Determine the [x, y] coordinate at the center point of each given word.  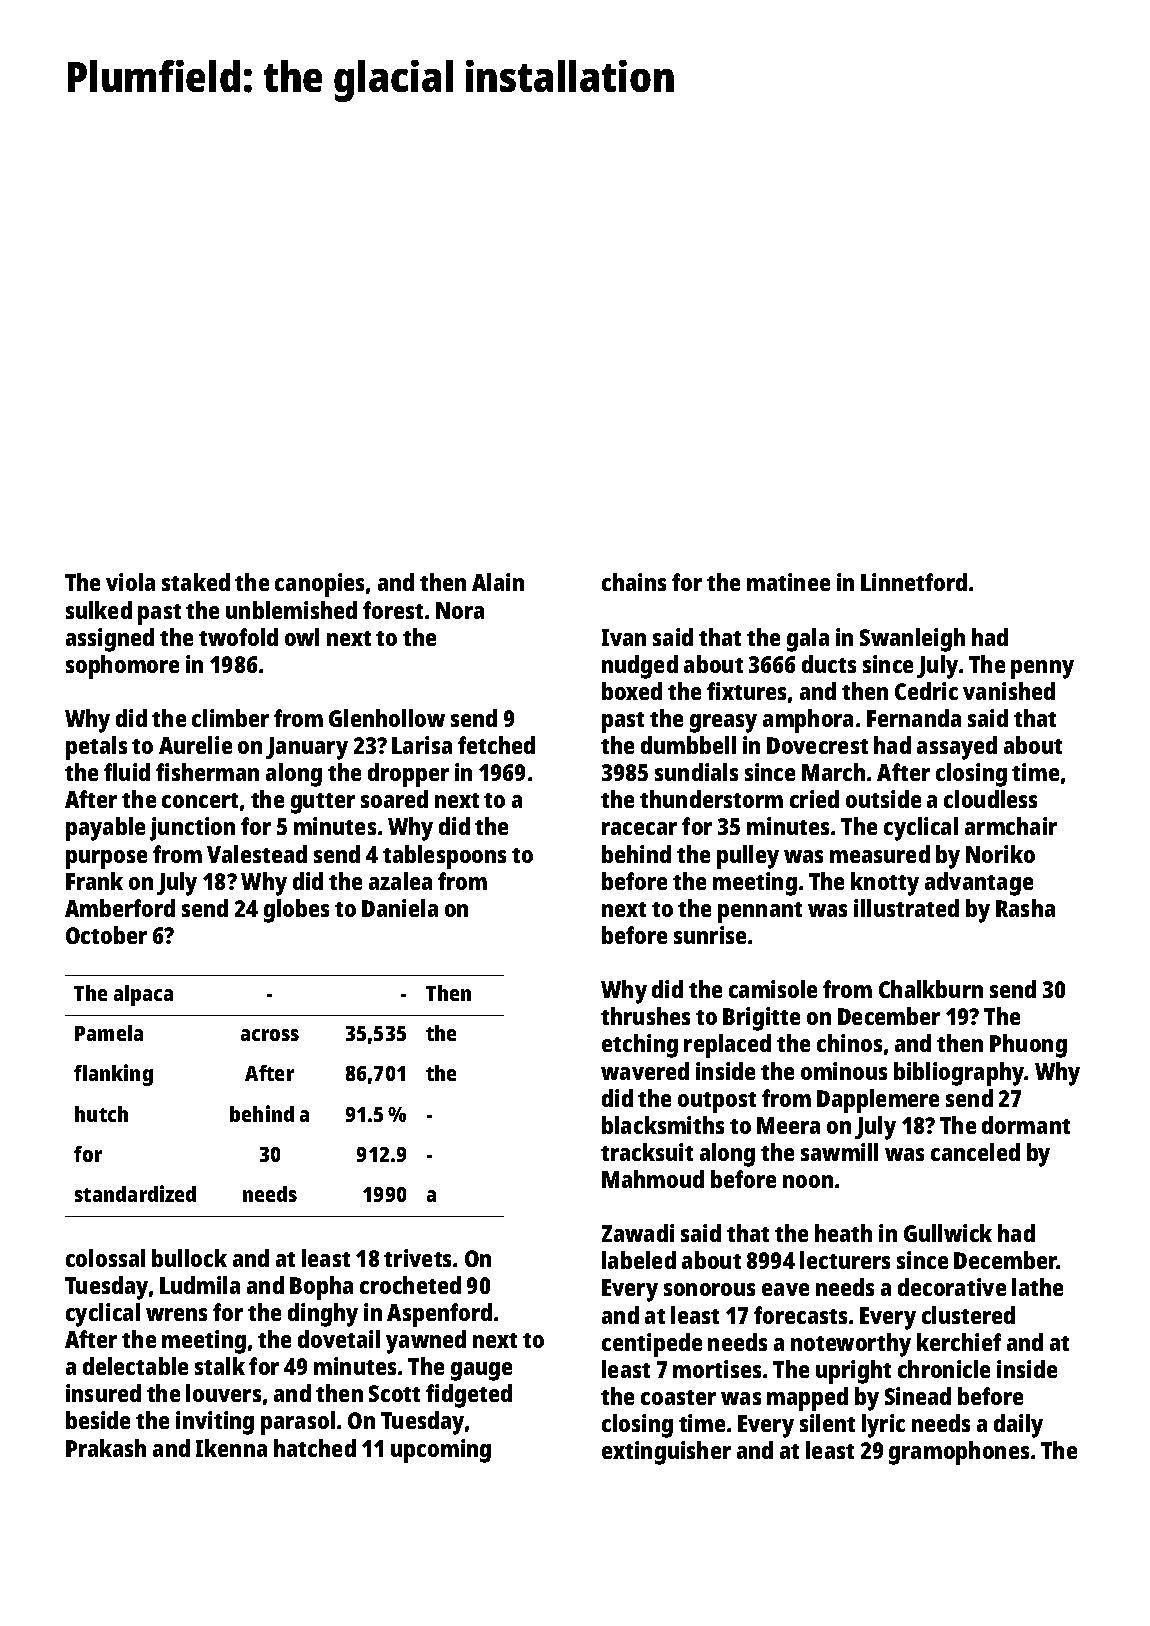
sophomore [122, 667]
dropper [408, 775]
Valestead [257, 854]
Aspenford [439, 1315]
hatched [315, 1448]
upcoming [441, 1451]
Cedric [926, 691]
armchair [1011, 826]
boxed [632, 691]
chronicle [944, 1369]
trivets [417, 1258]
